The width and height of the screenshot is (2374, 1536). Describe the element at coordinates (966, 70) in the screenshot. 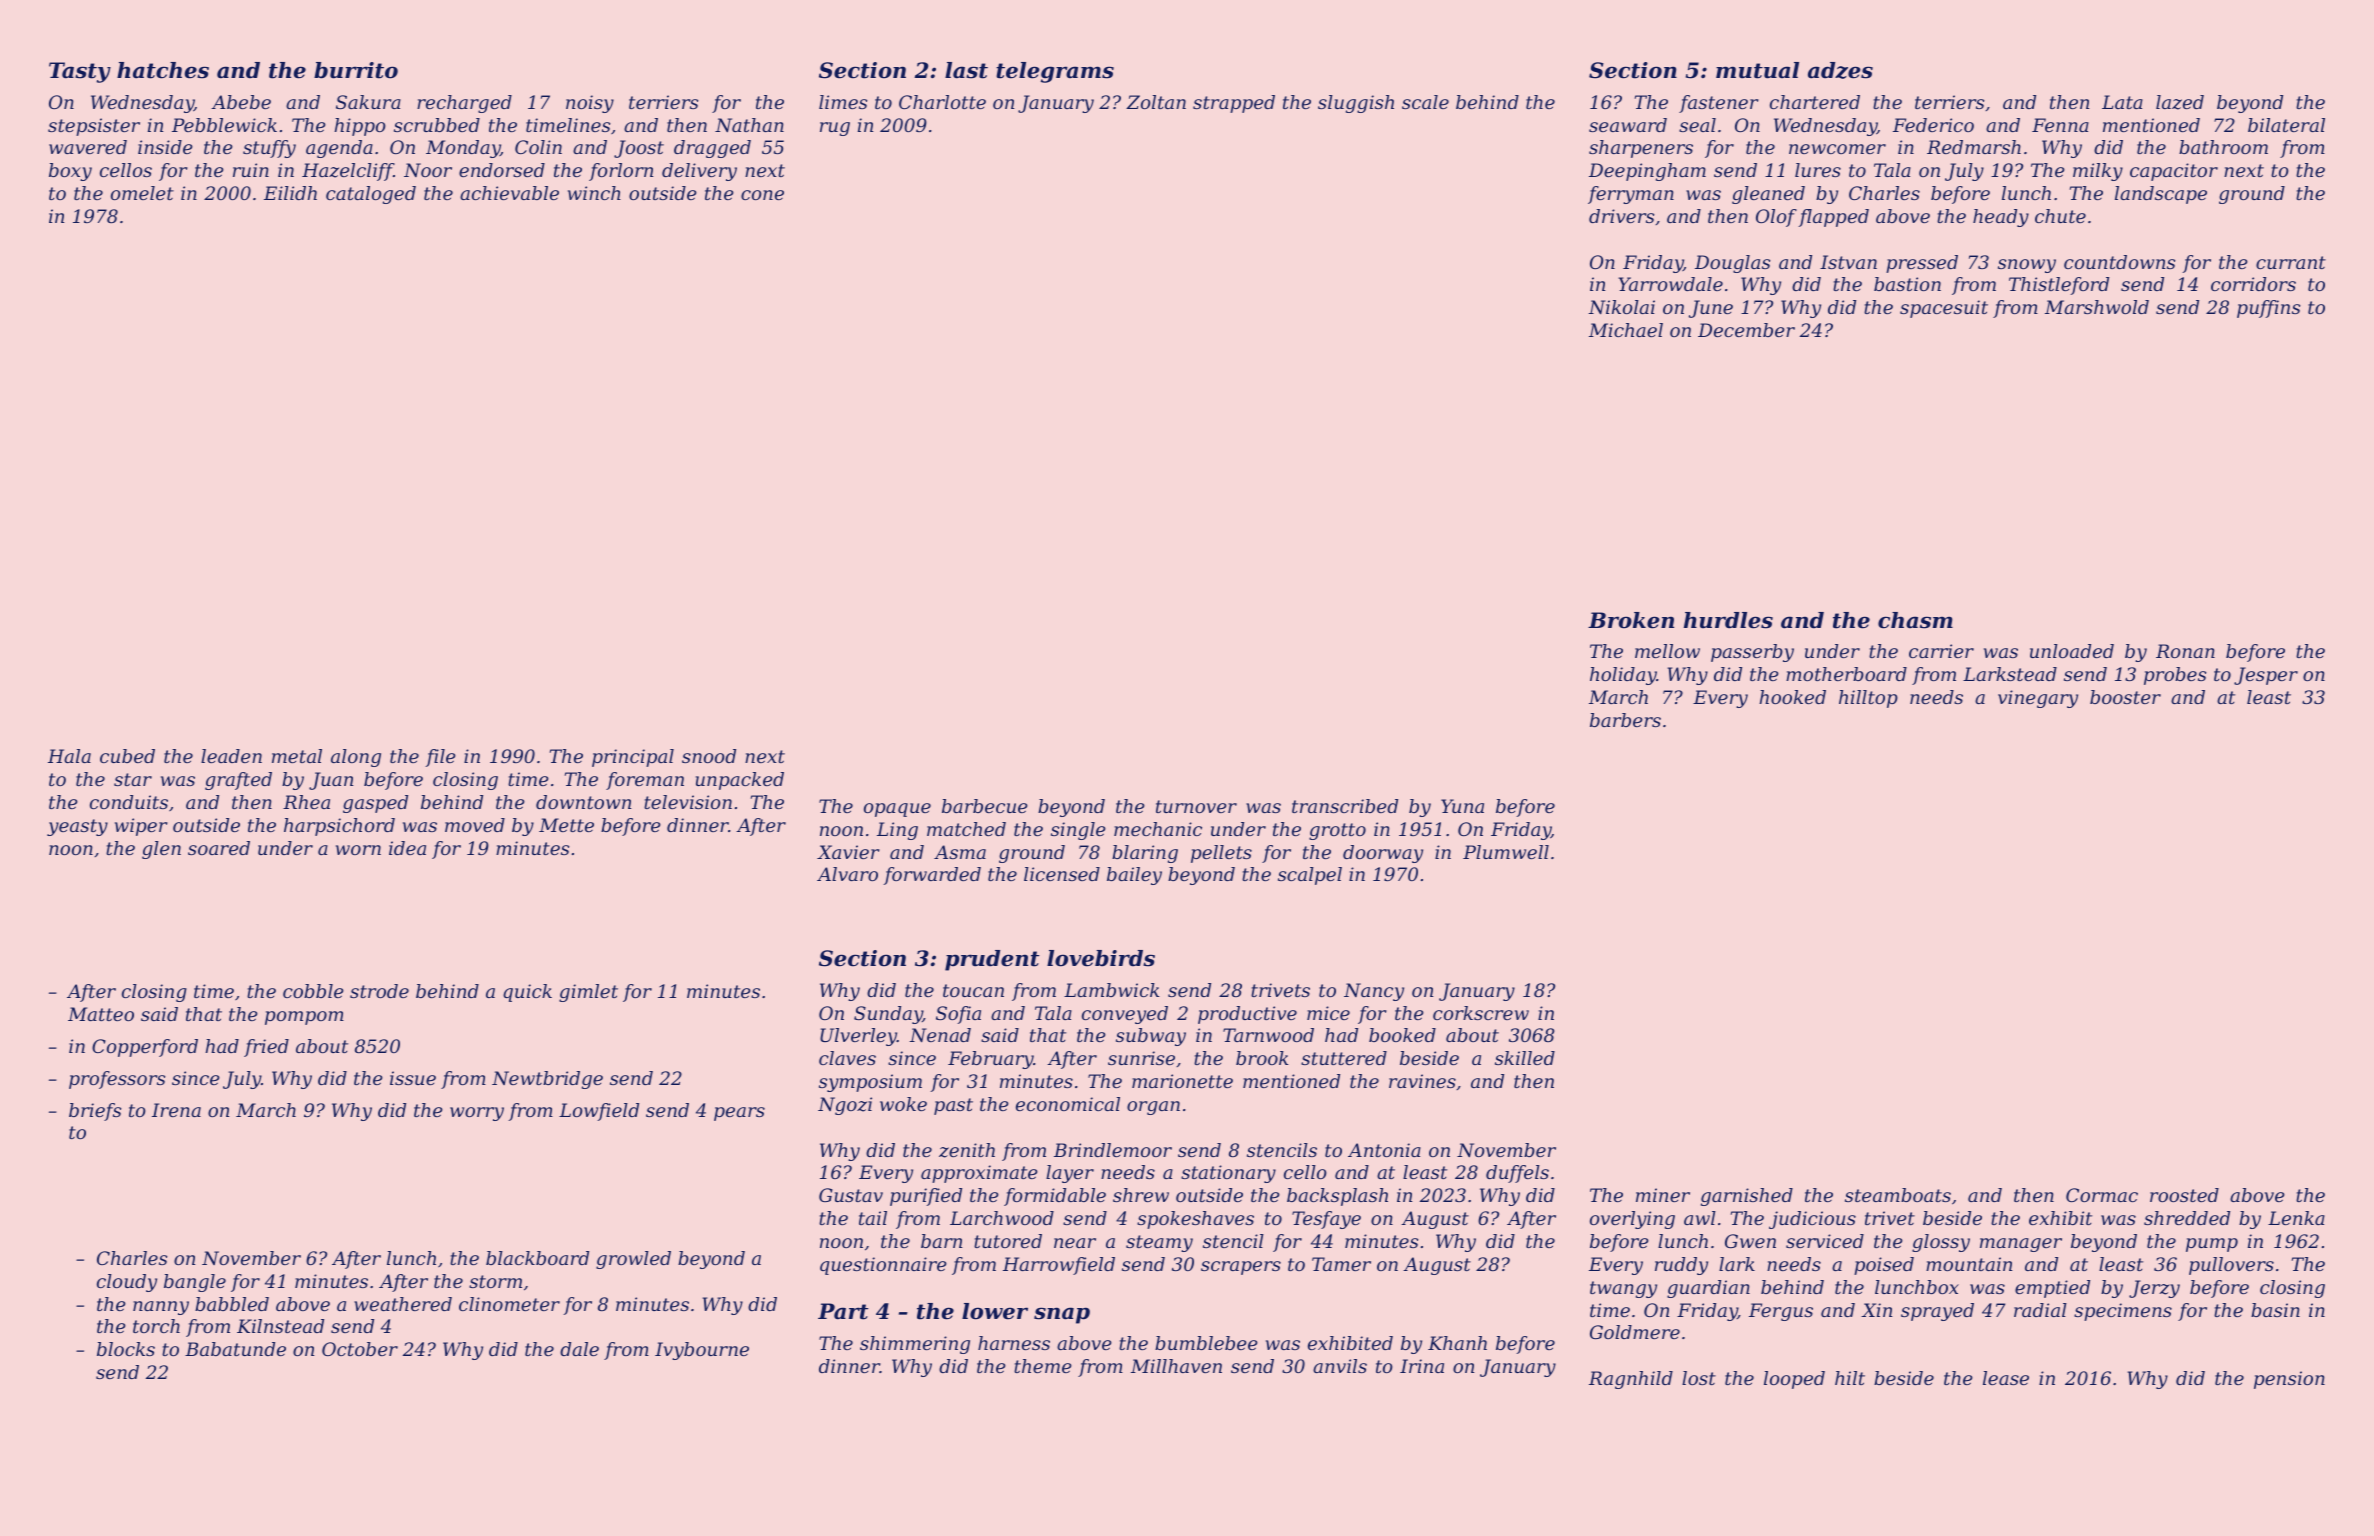

I see `last` at that location.
